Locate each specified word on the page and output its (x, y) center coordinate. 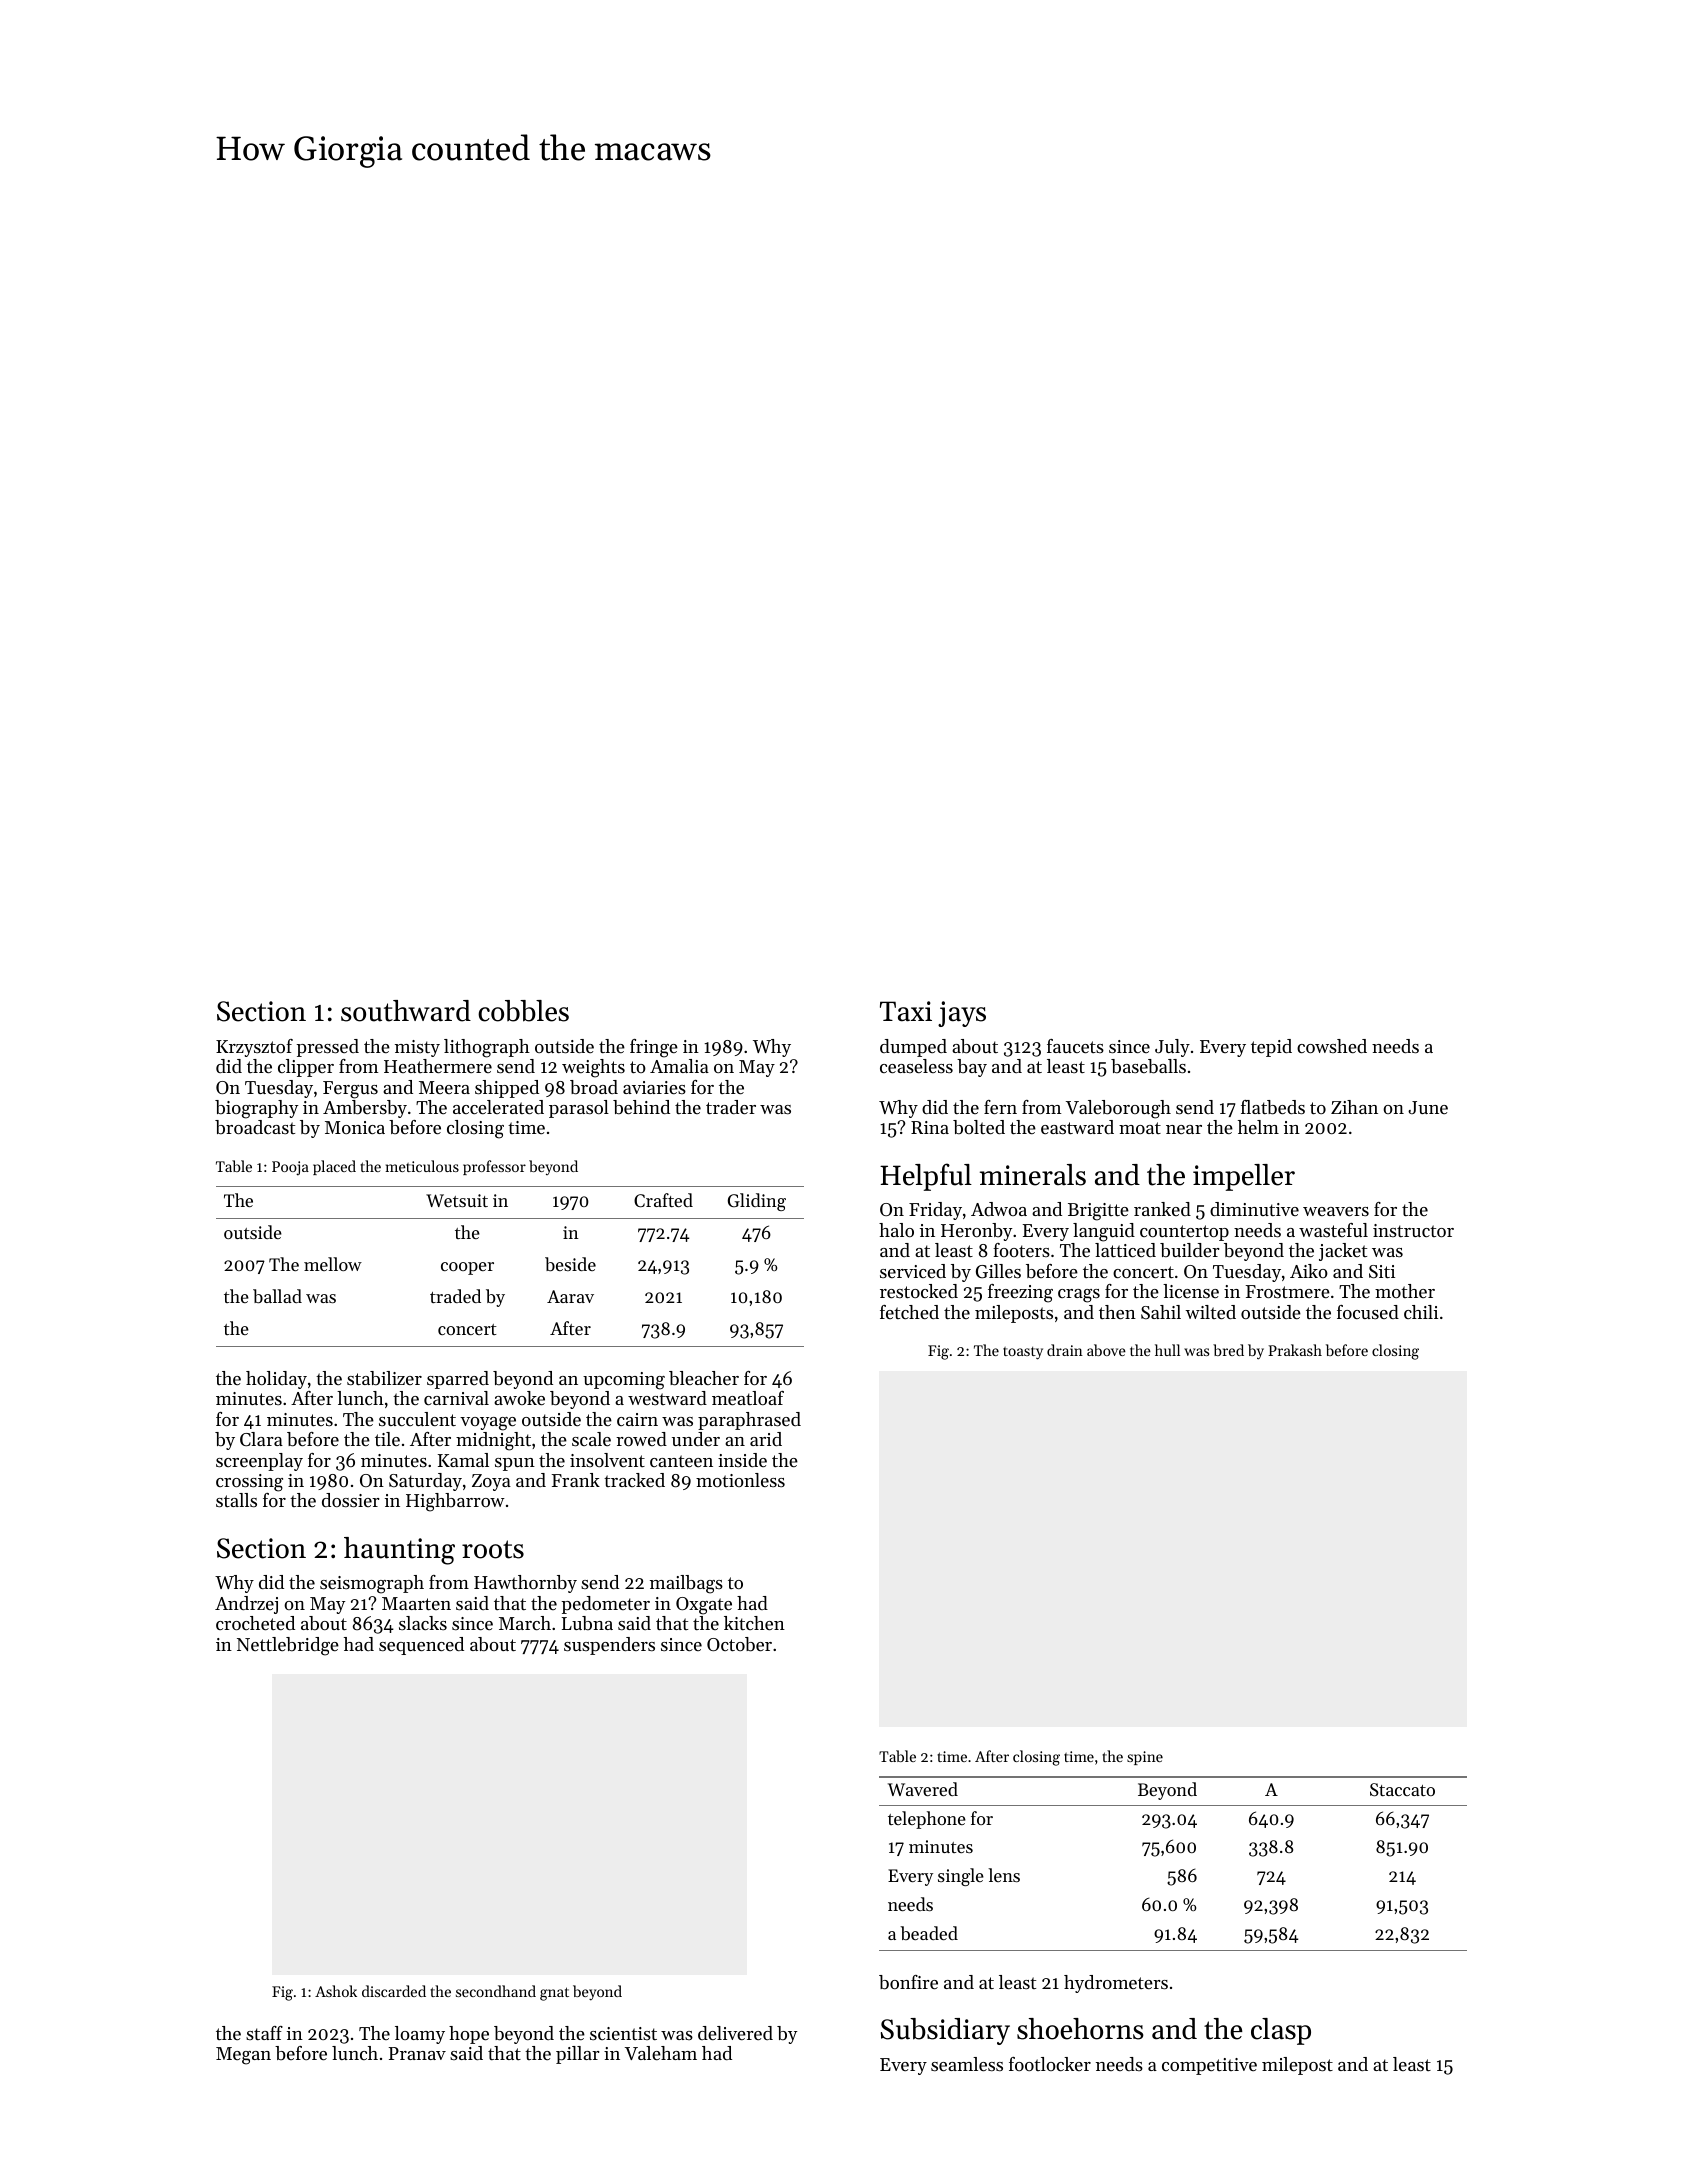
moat (1140, 1128)
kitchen (754, 1623)
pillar (577, 2055)
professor (494, 1167)
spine (1145, 1758)
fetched (909, 1312)
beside (570, 1264)
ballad (277, 1296)
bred (1228, 1350)
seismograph (372, 1584)
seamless (967, 2064)
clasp (1281, 2031)
